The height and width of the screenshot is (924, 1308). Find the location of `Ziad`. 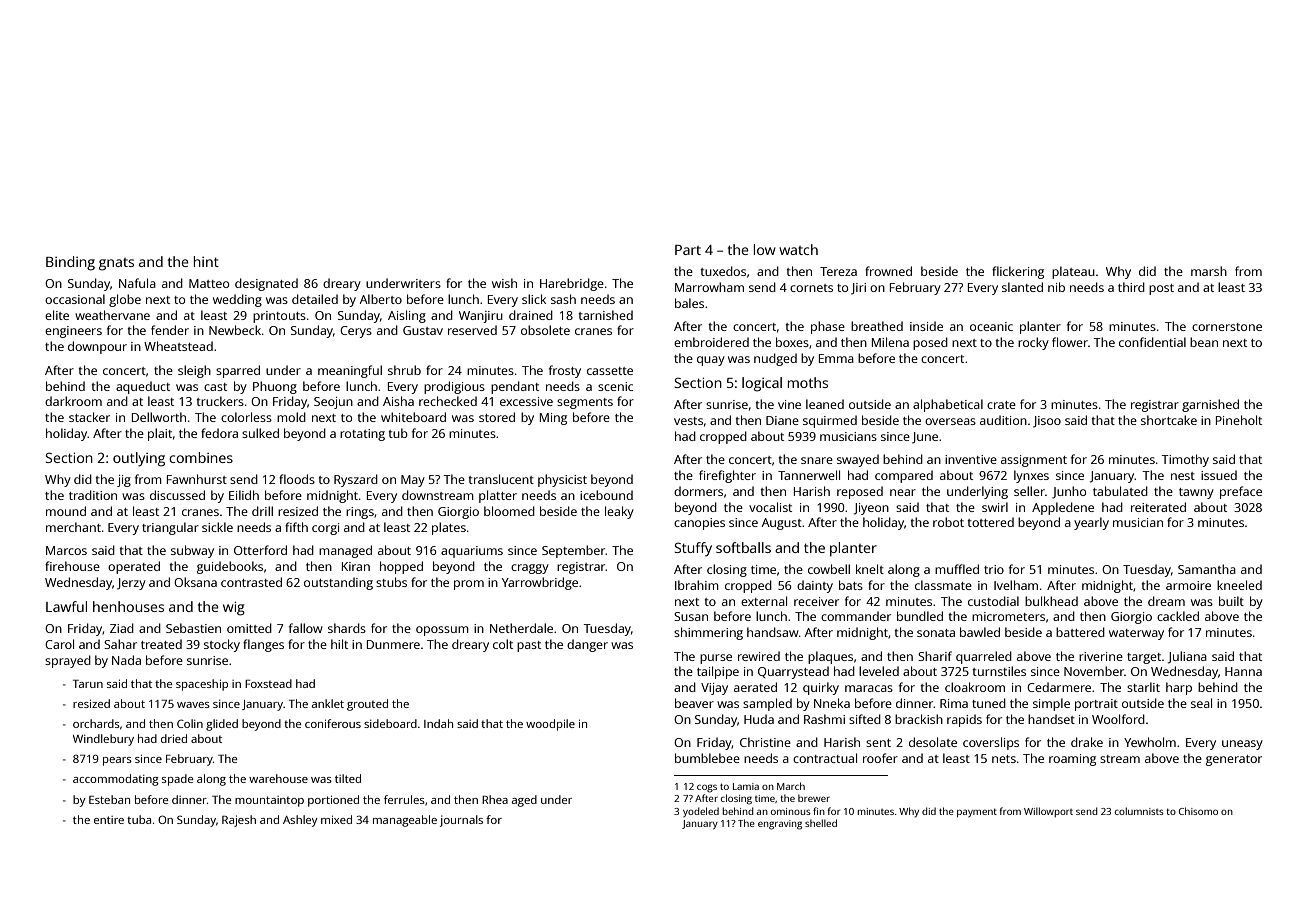

Ziad is located at coordinates (122, 628).
